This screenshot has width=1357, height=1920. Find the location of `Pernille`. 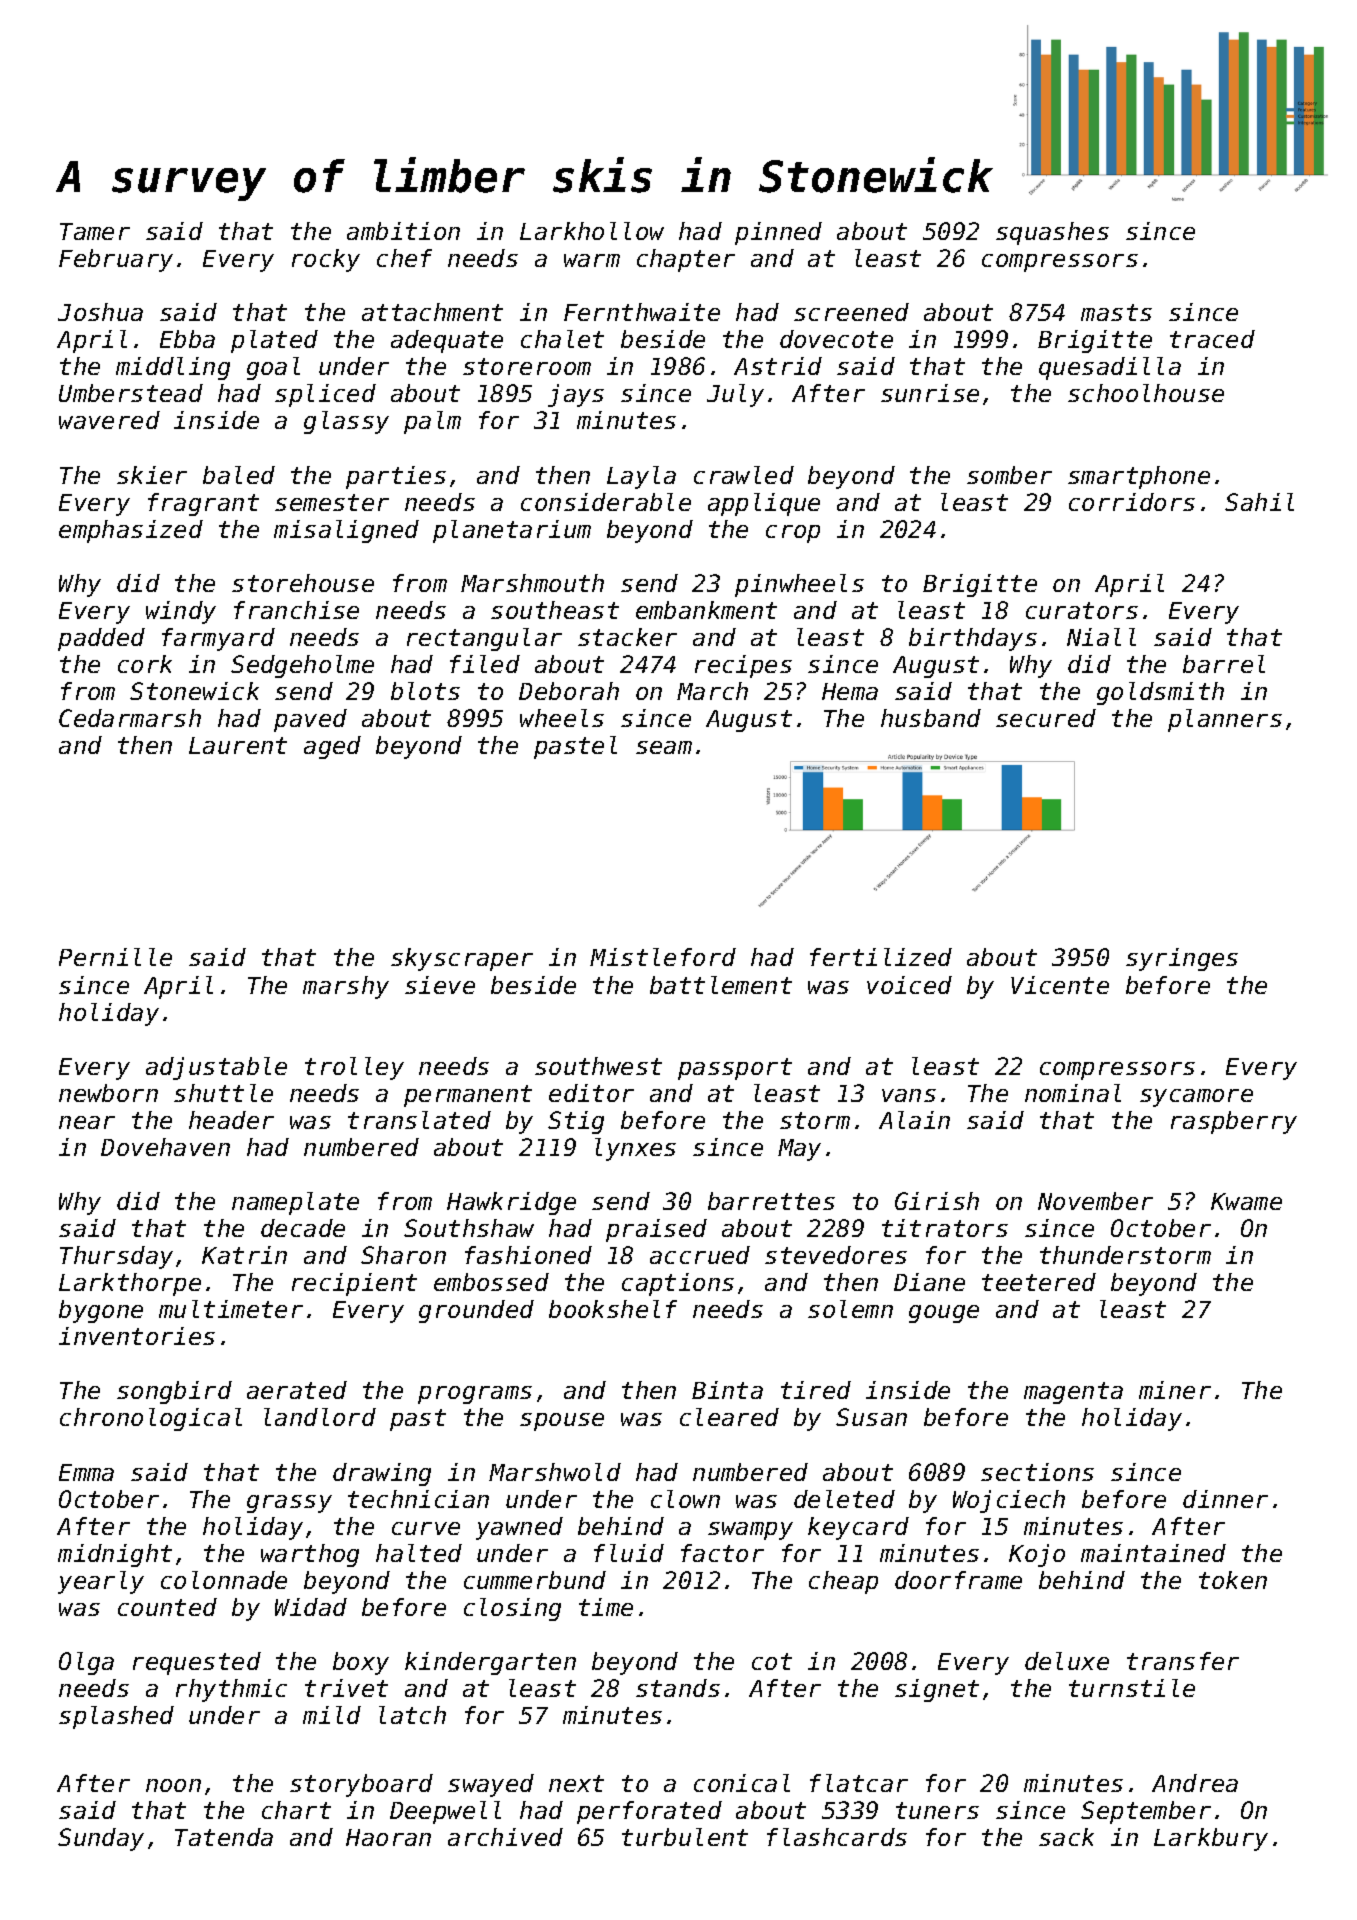

Pernille is located at coordinates (115, 957).
